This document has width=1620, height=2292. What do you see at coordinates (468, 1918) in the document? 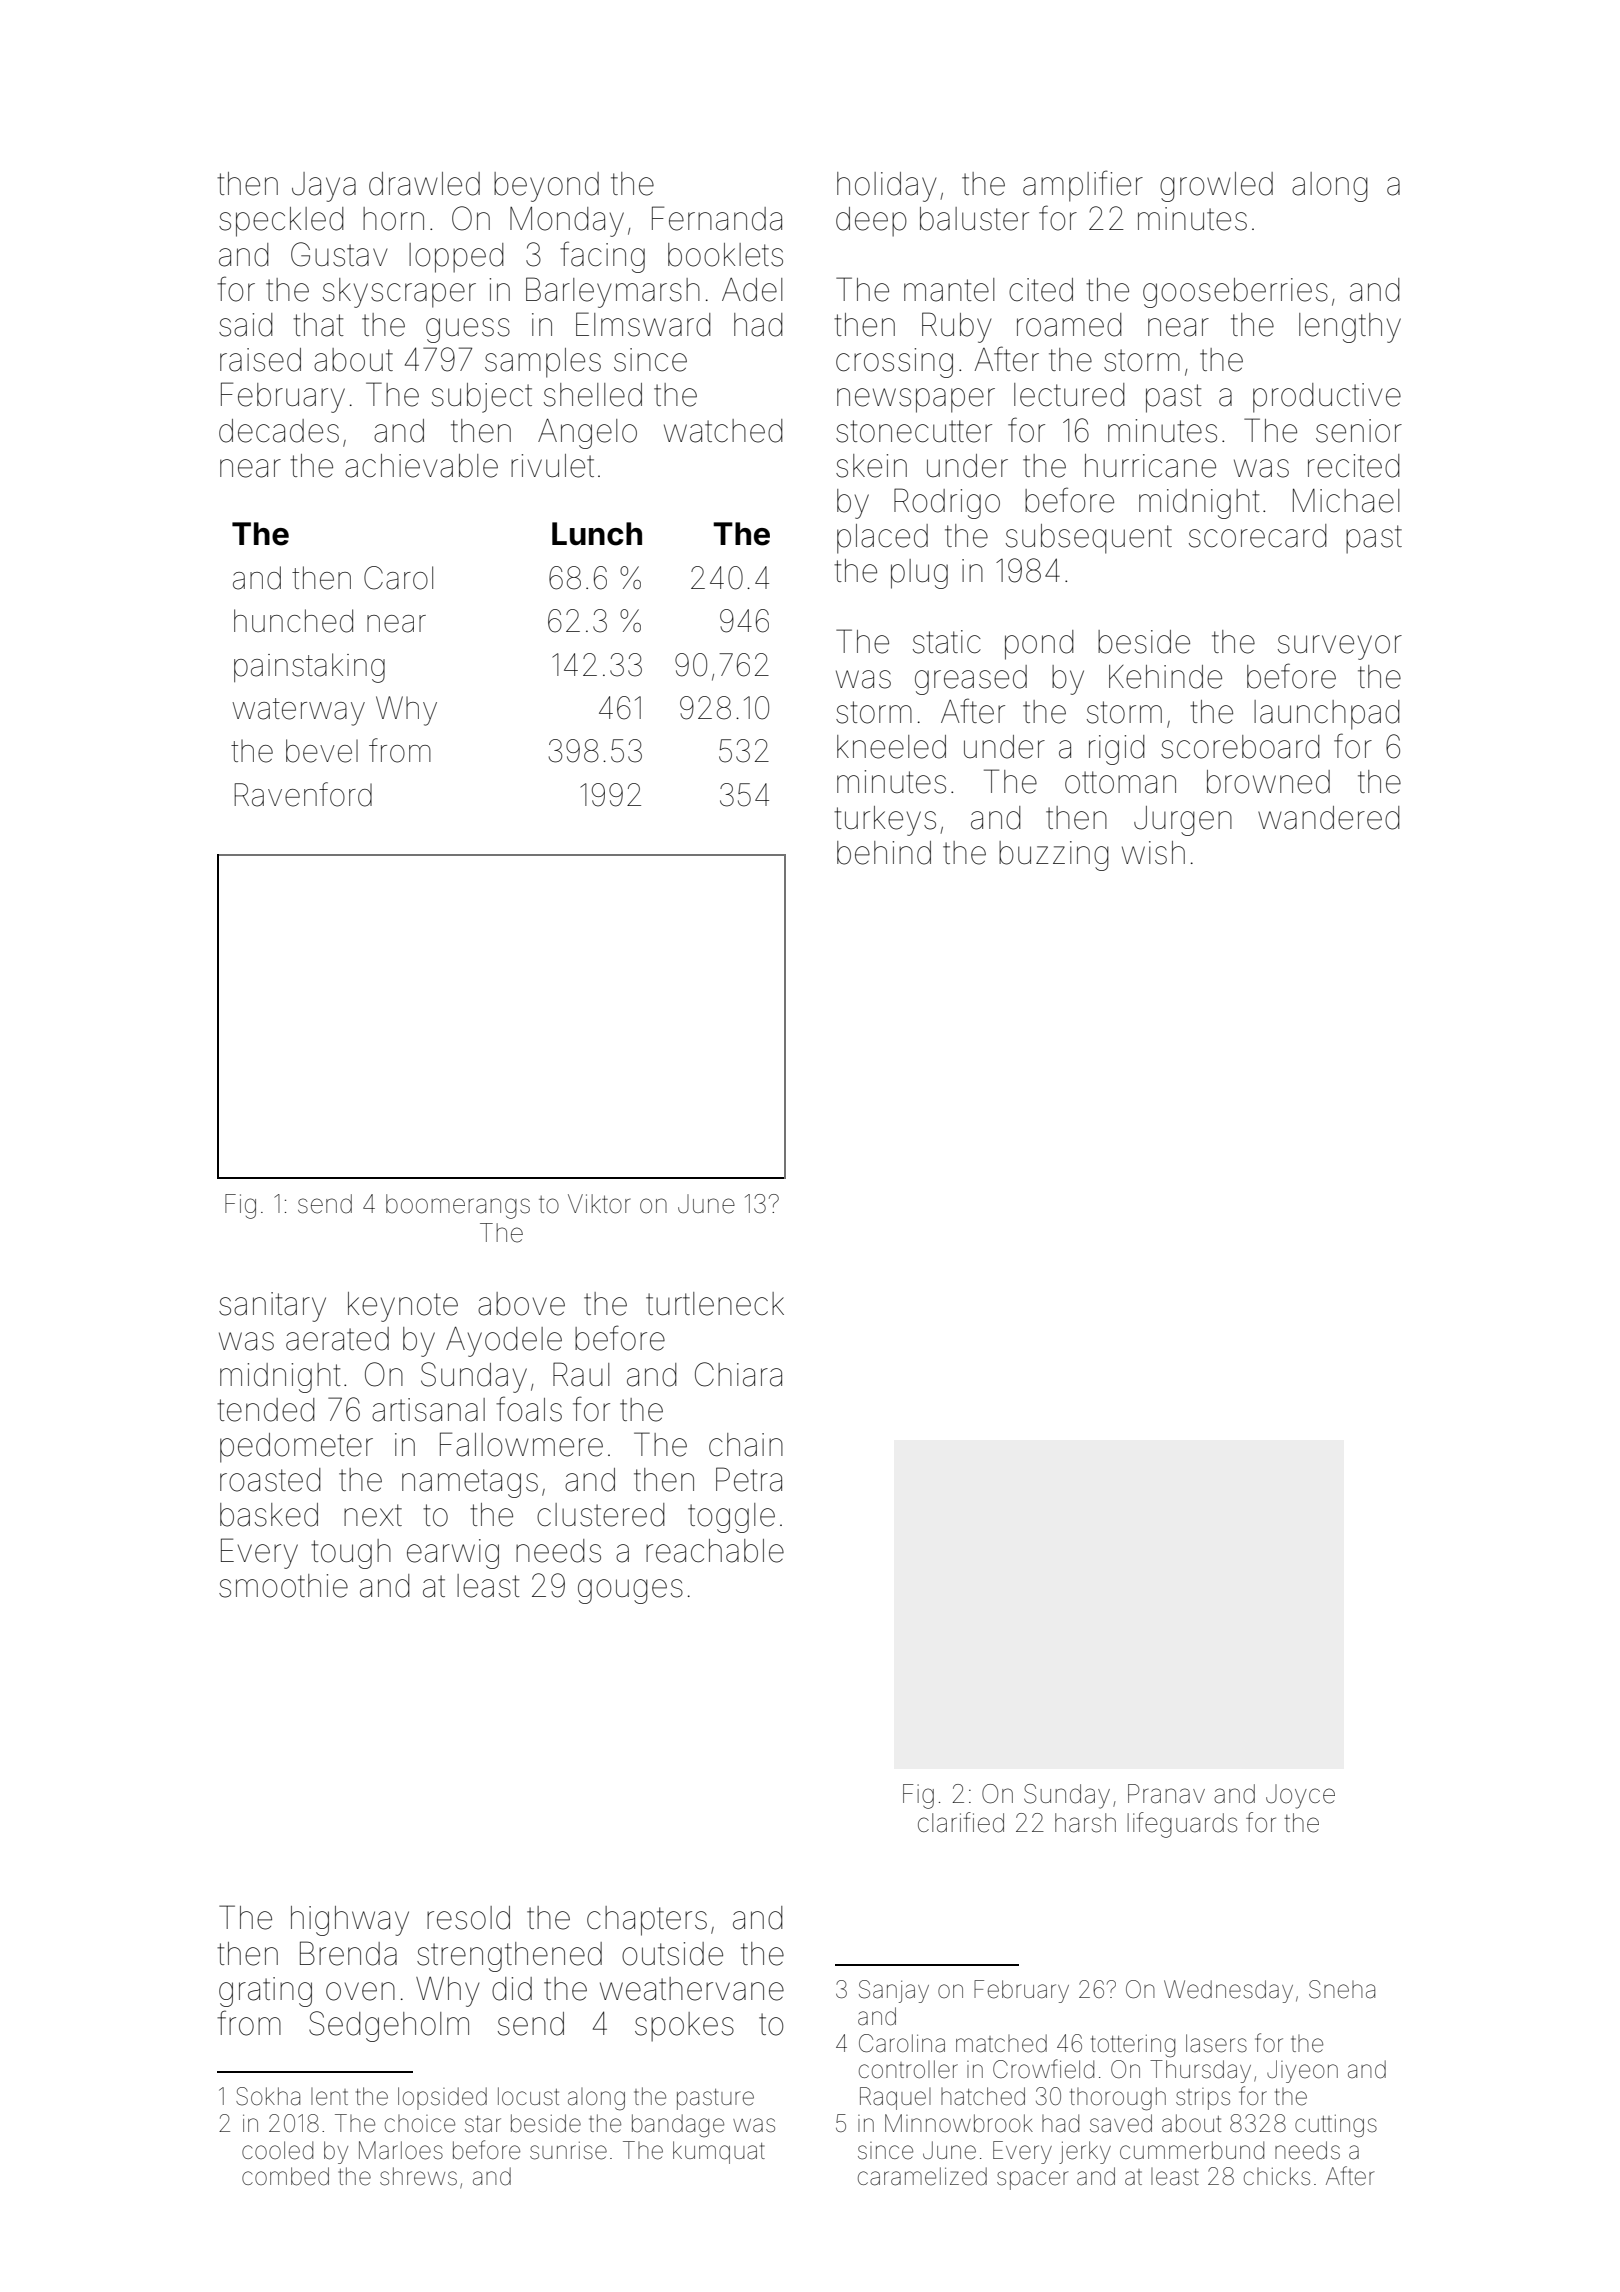
I see `resold` at bounding box center [468, 1918].
